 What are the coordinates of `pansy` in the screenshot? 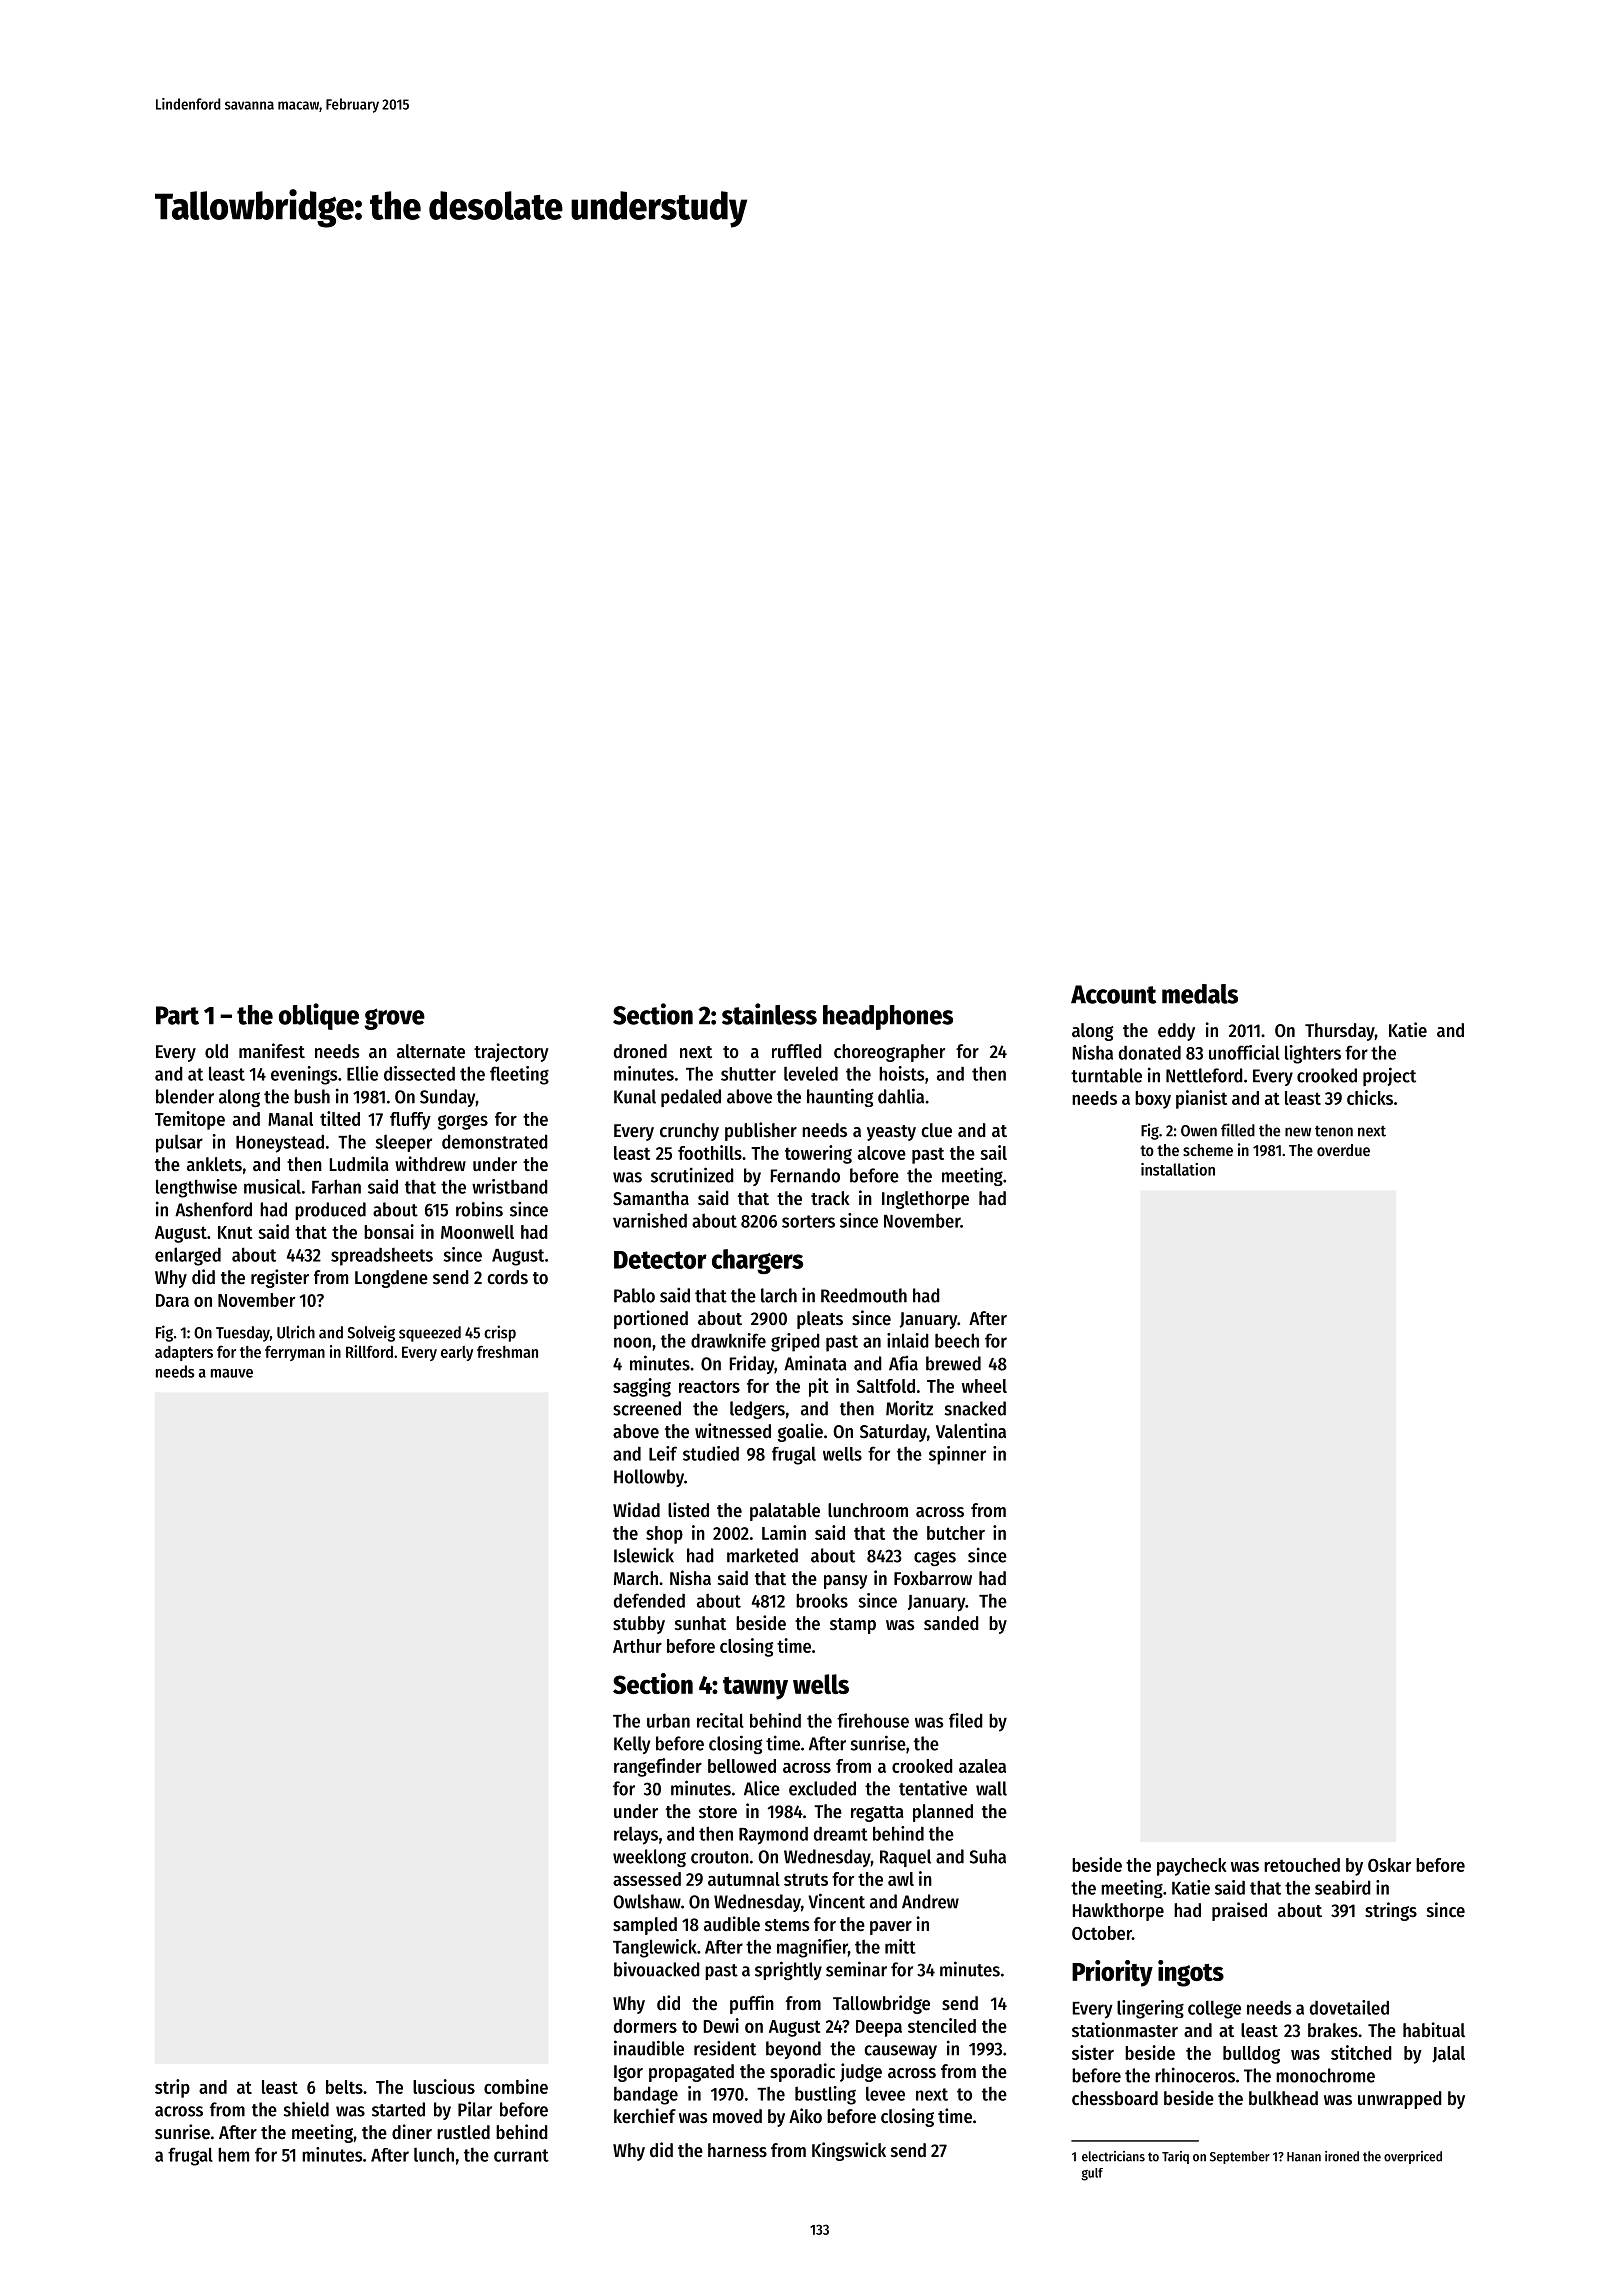 It's located at (846, 1582).
